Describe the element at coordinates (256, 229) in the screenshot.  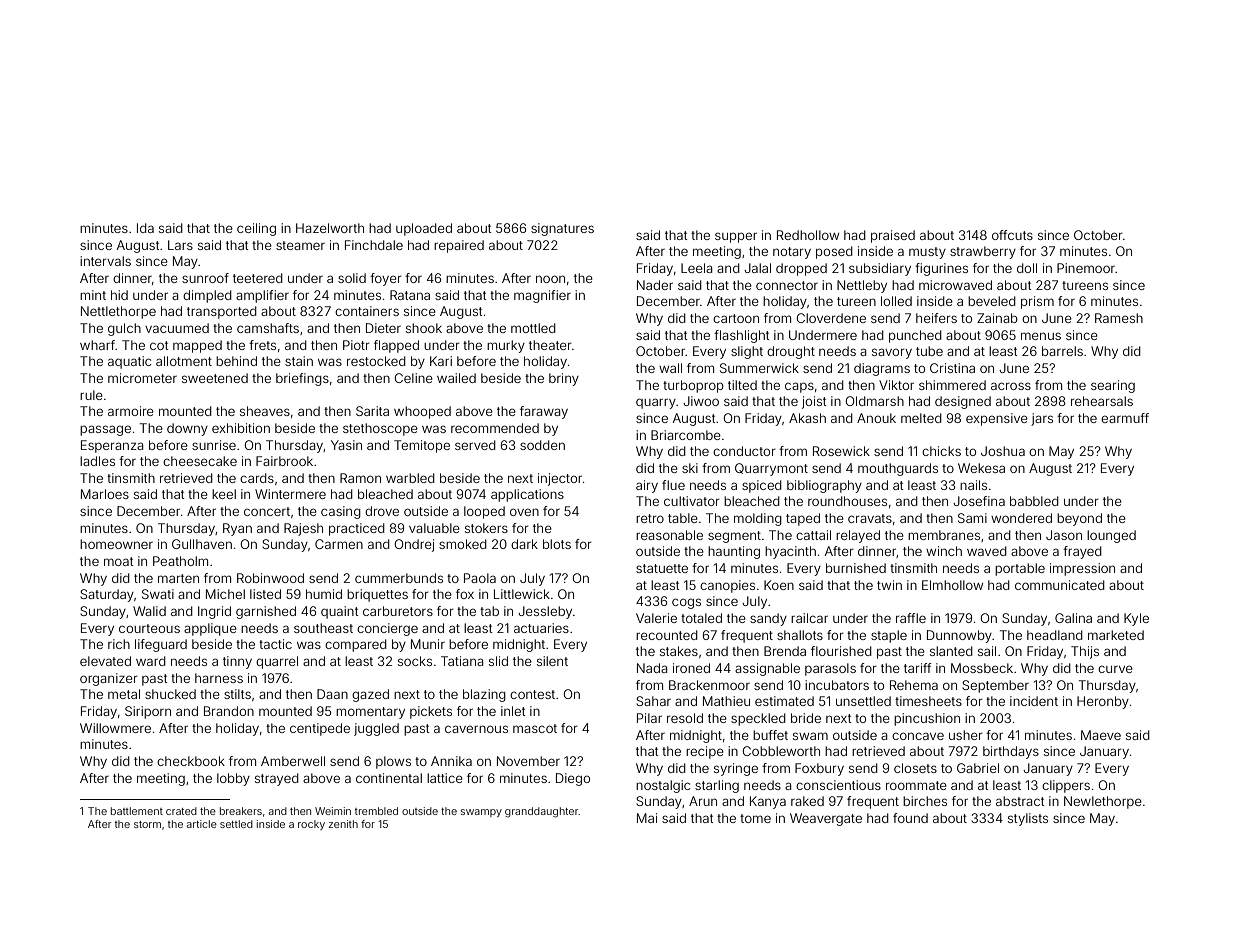
I see `ceiling` at that location.
